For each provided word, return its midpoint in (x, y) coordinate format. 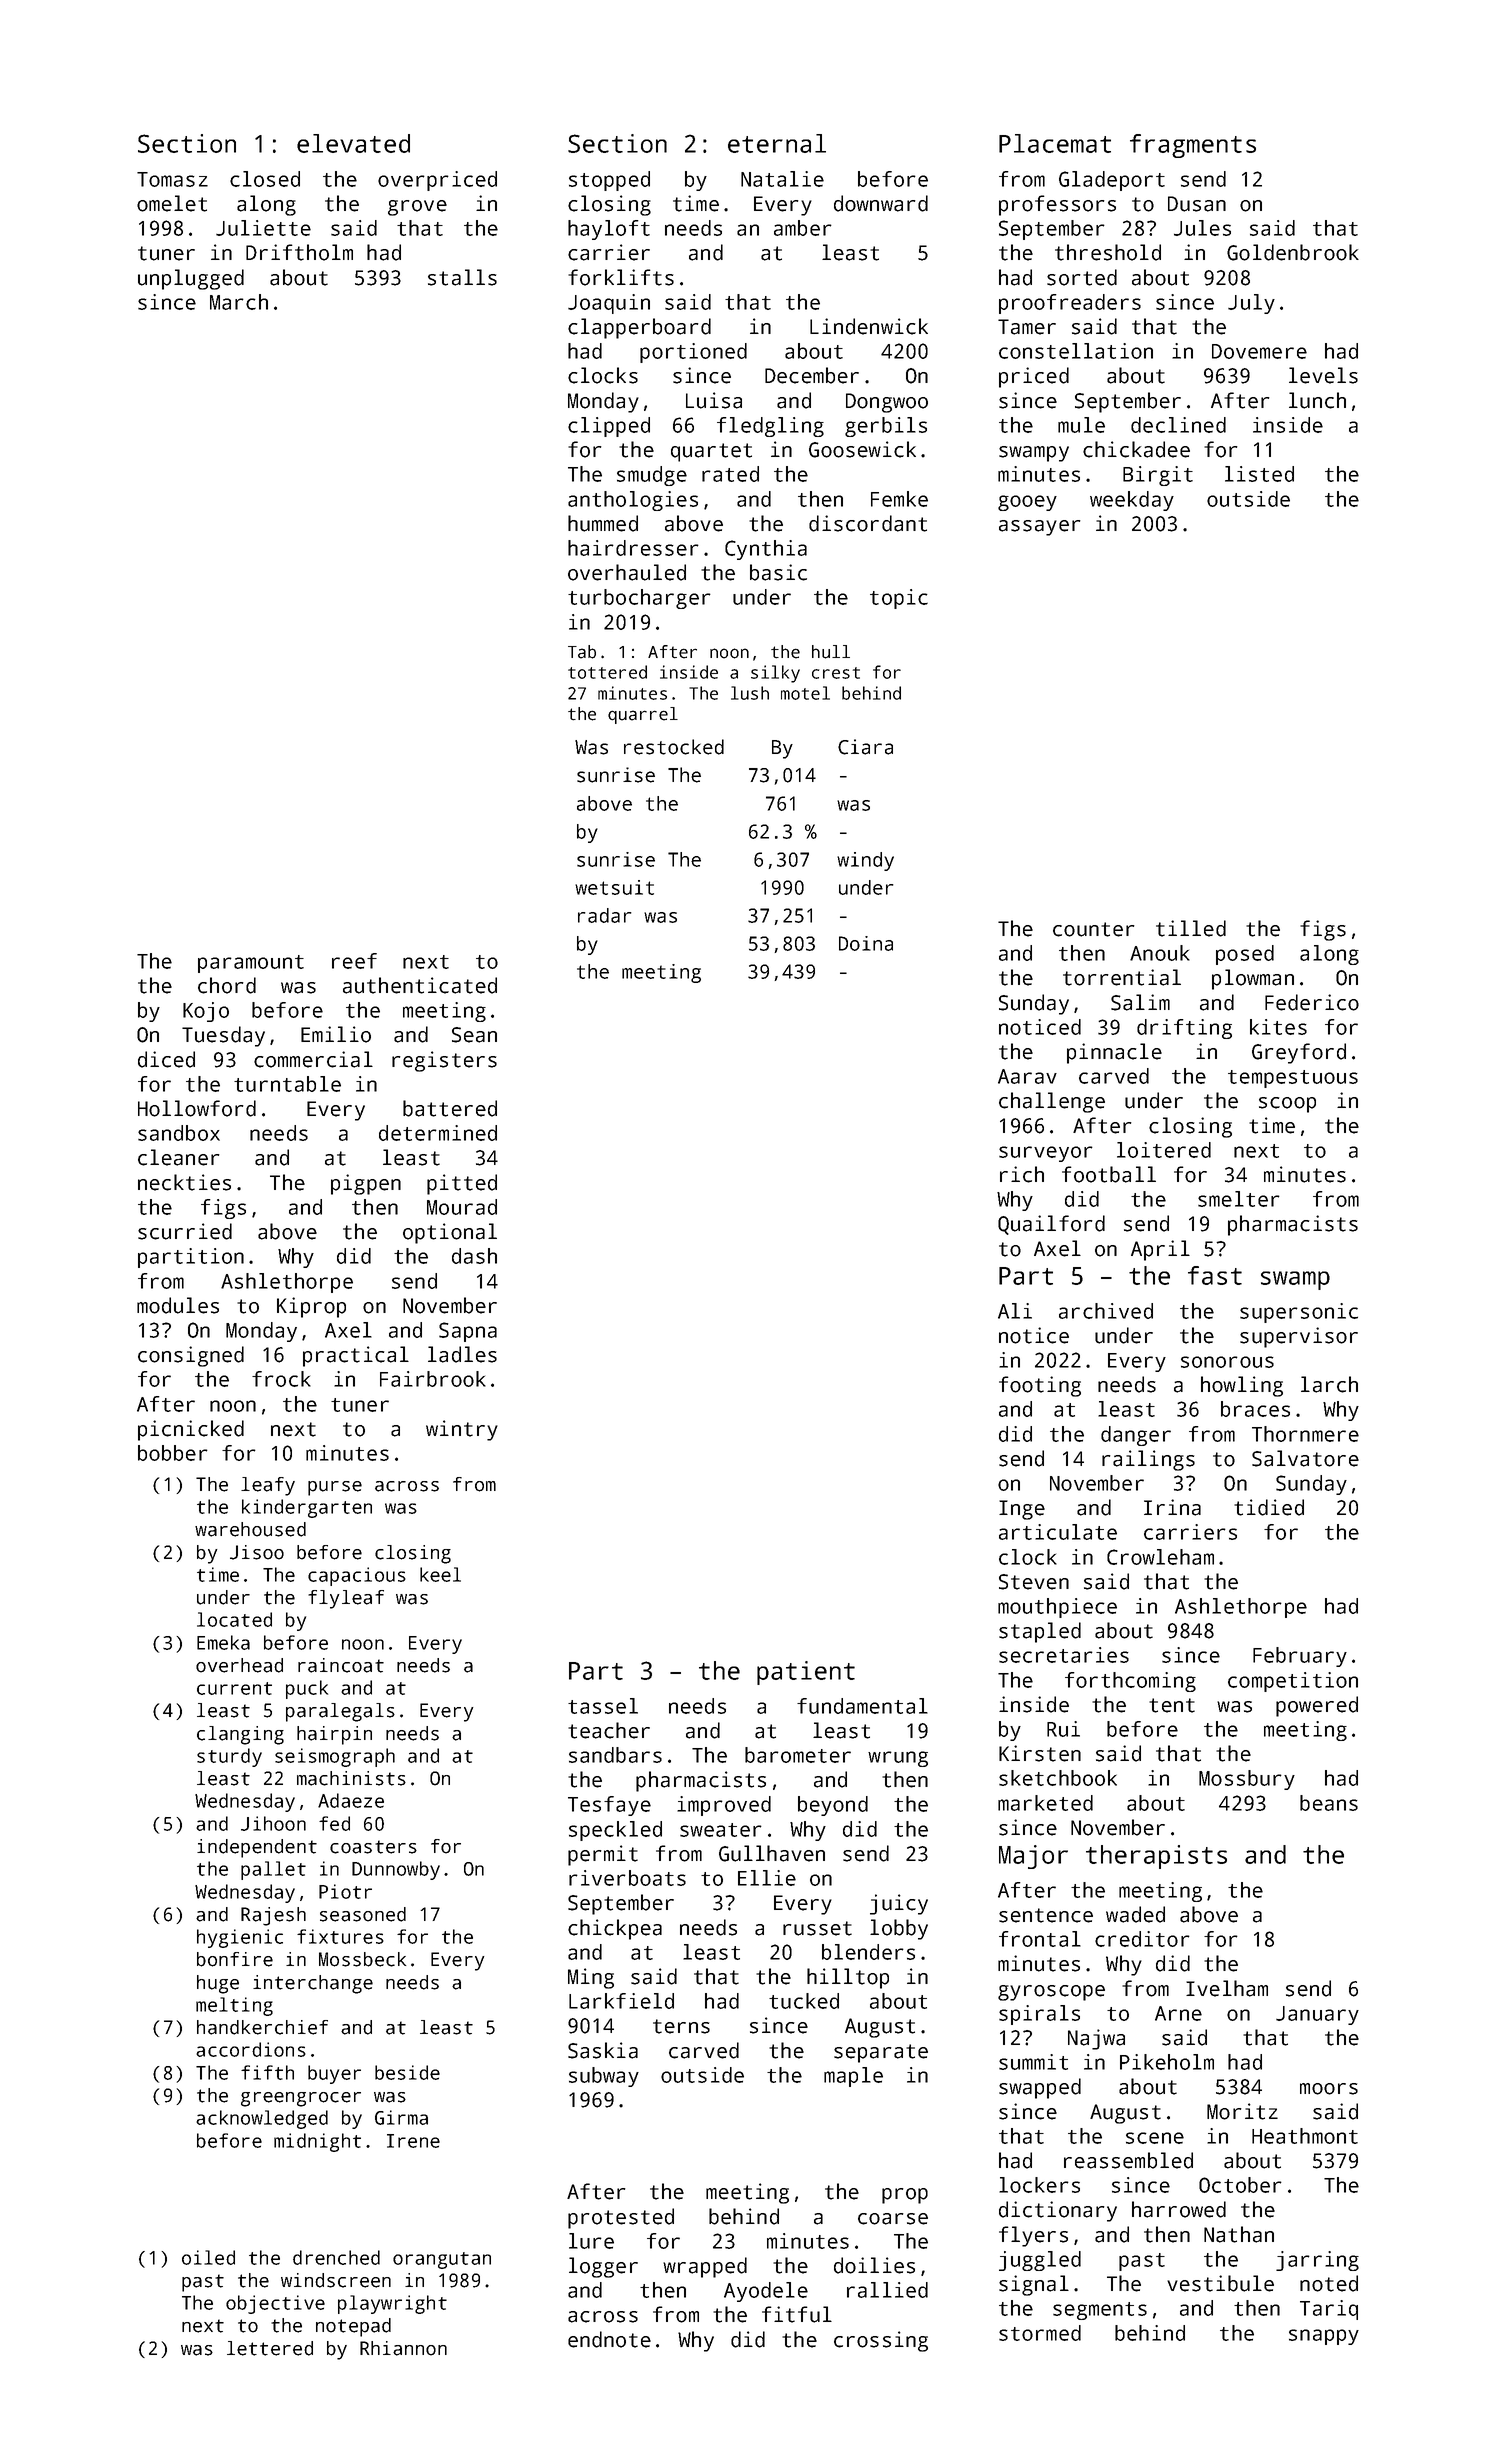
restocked (674, 747)
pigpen (366, 1184)
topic (899, 599)
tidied (1269, 1507)
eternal (777, 143)
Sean (474, 1035)
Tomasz (172, 179)
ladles (462, 1354)
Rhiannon (403, 2348)
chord (227, 985)
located (234, 1619)
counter (1094, 929)
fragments (1193, 146)
